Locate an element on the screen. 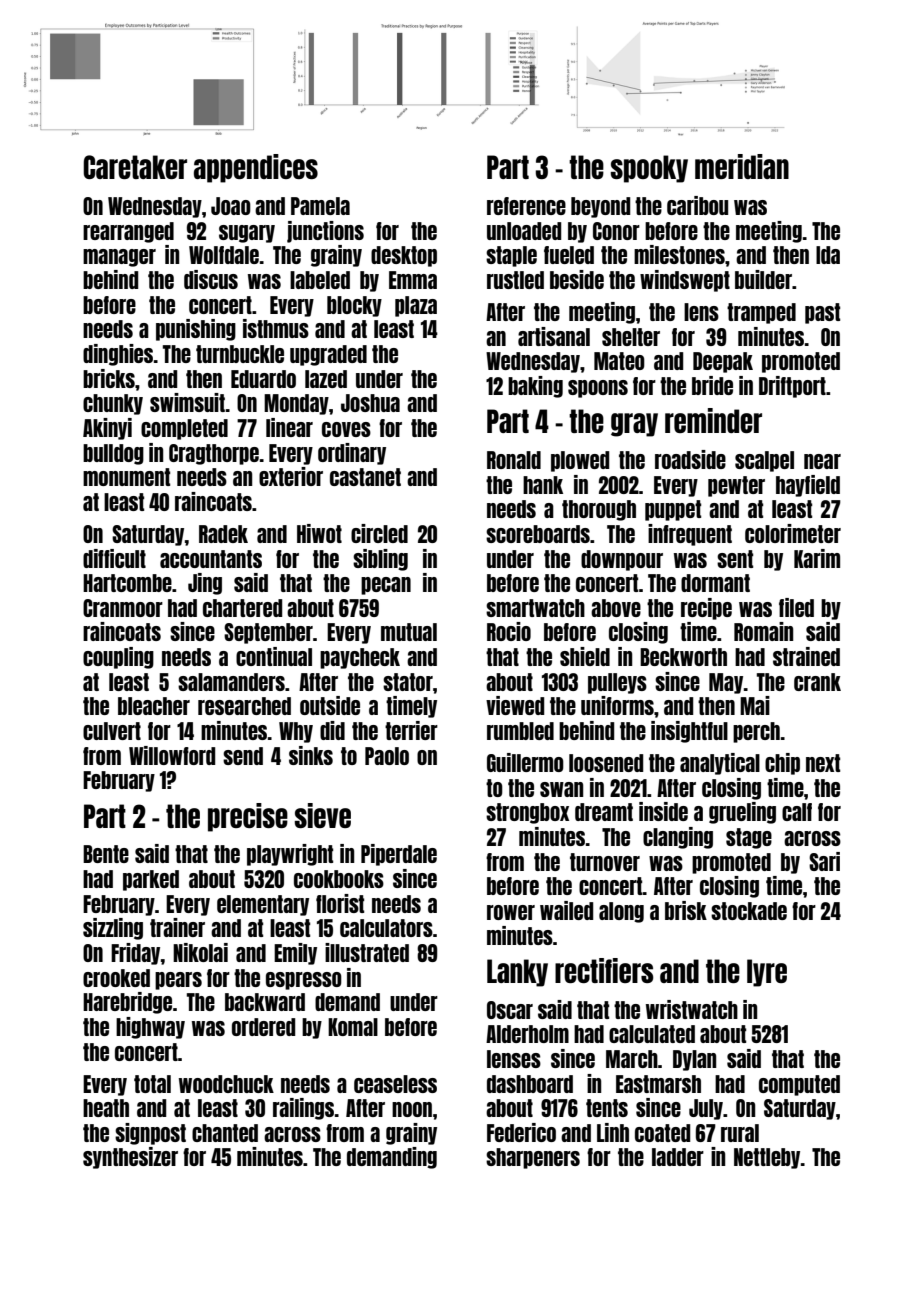 The width and height of the screenshot is (924, 1311). Rocio is located at coordinates (509, 631).
